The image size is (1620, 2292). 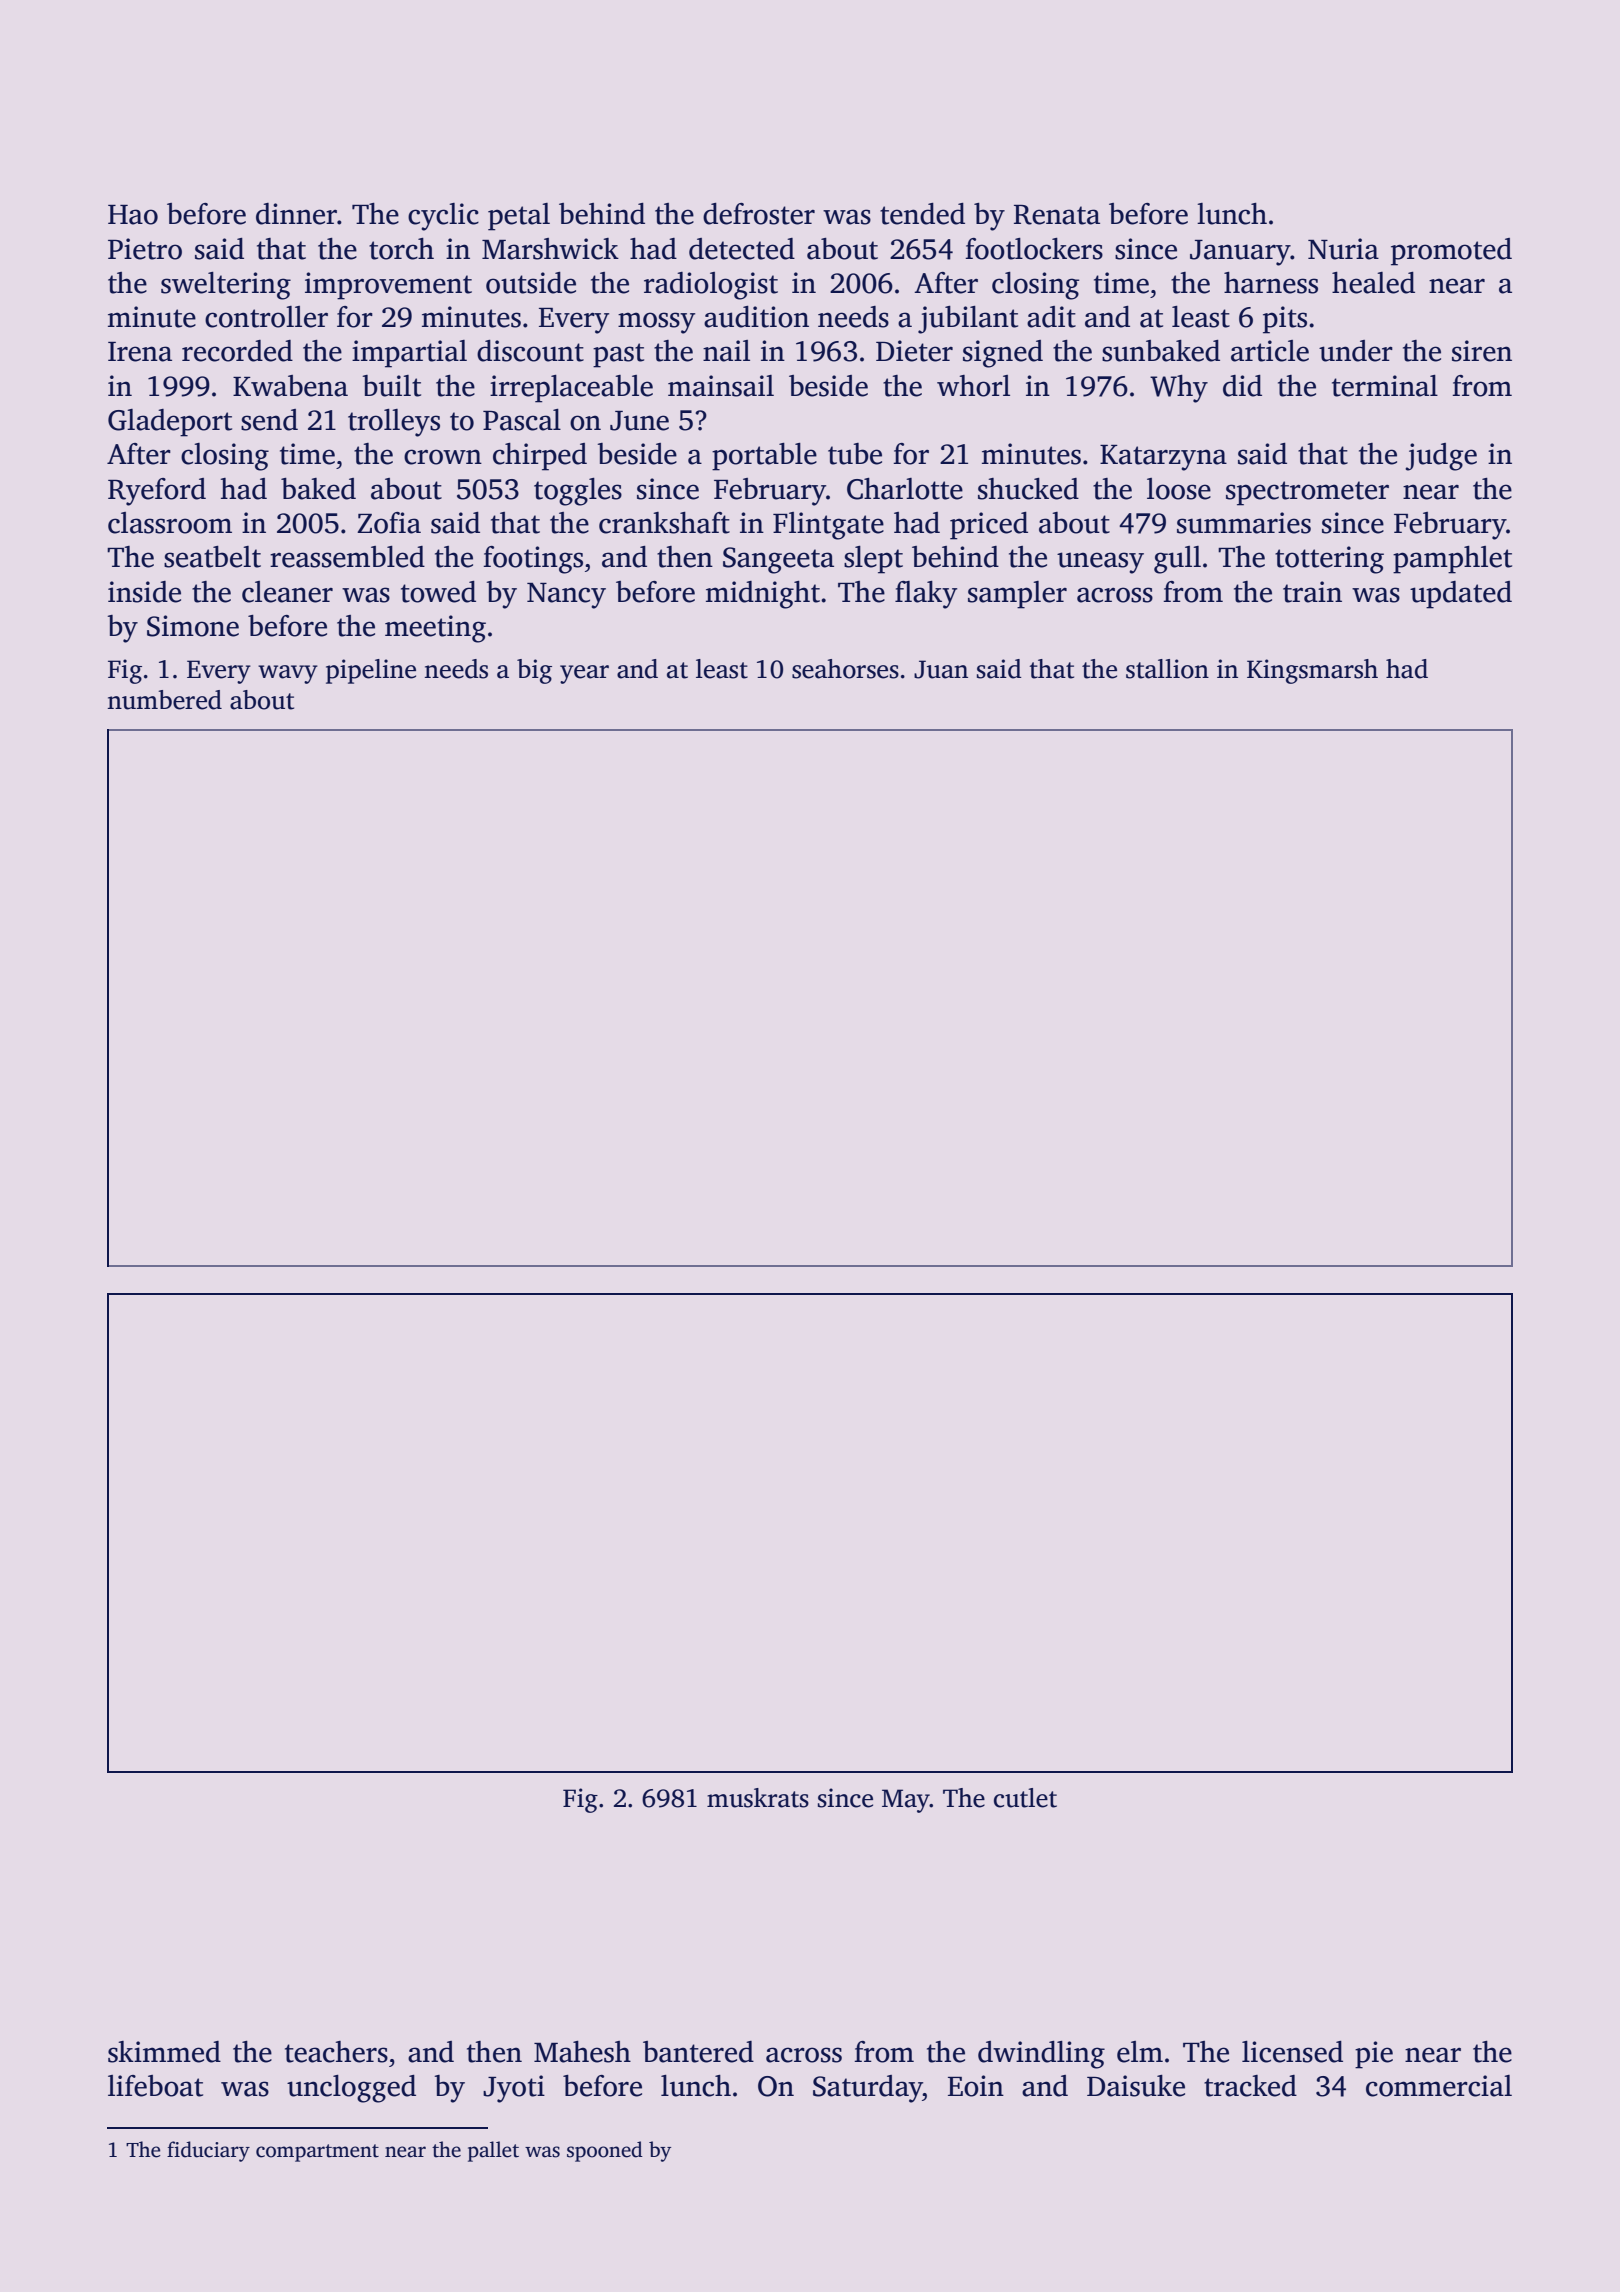 What do you see at coordinates (1057, 215) in the screenshot?
I see `Renata` at bounding box center [1057, 215].
